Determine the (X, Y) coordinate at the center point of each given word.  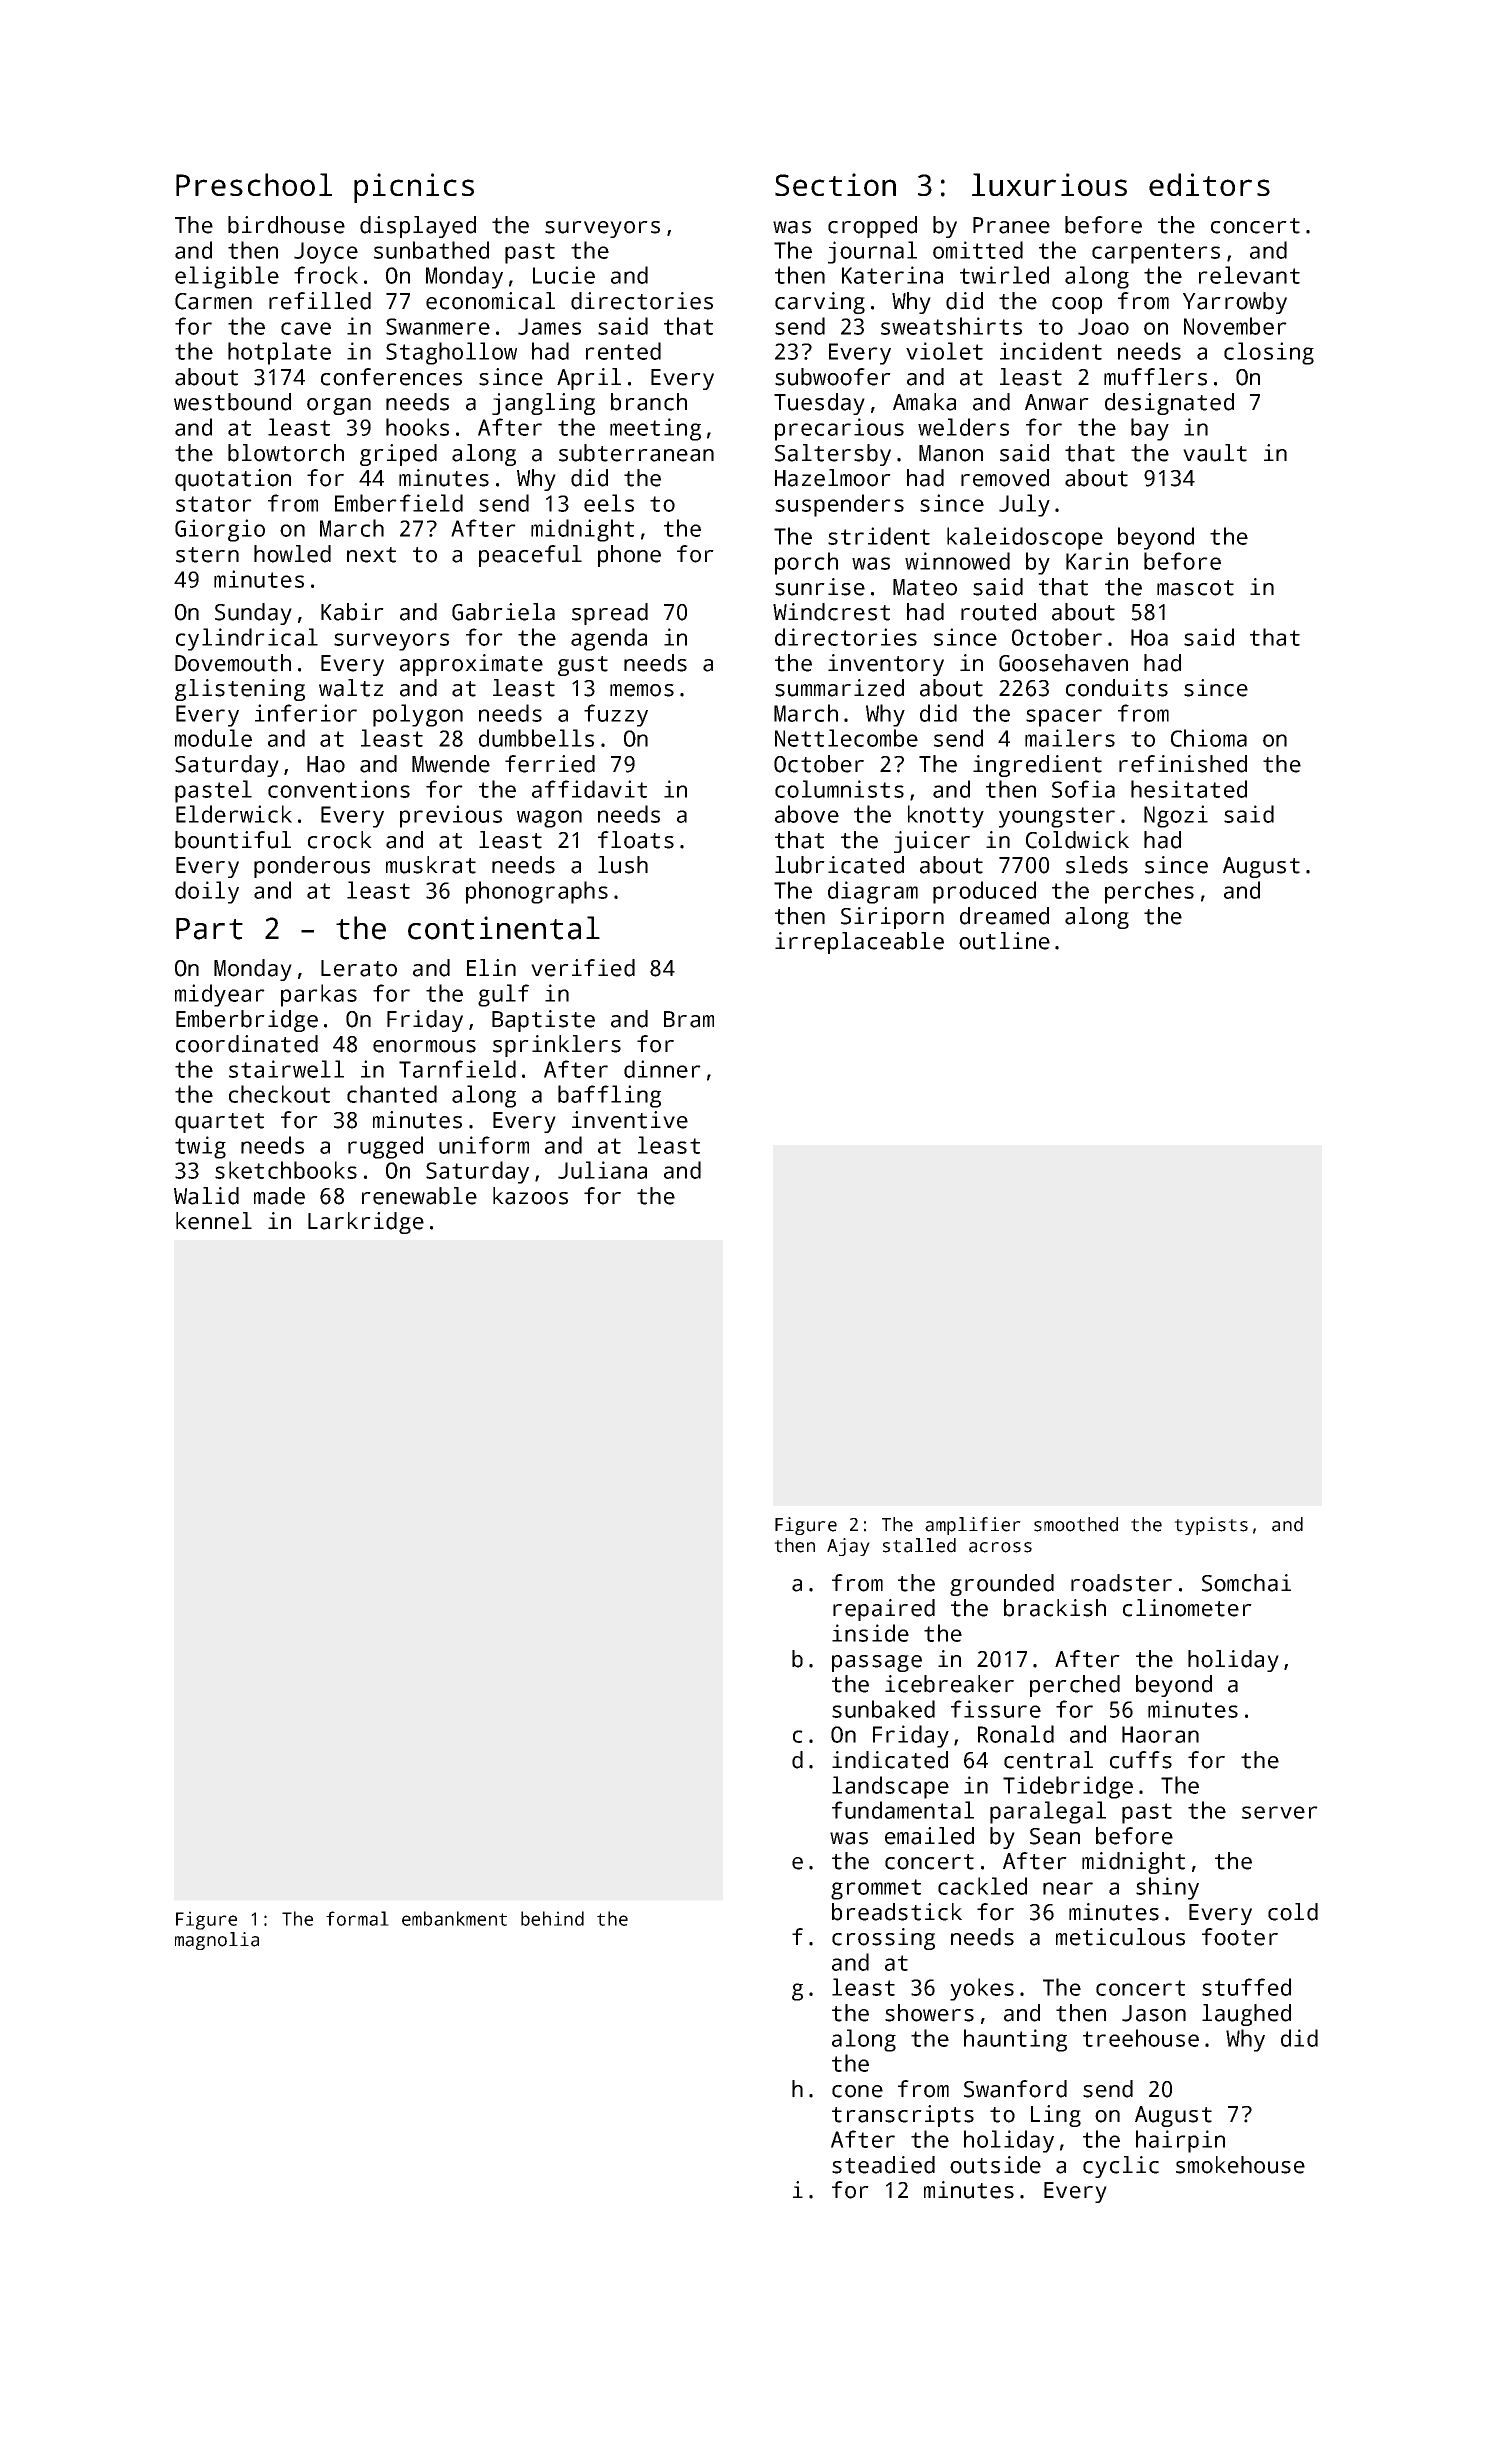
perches (1149, 892)
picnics (414, 188)
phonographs (537, 892)
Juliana (602, 1170)
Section (835, 184)
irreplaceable (859, 943)
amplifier (973, 1526)
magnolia (217, 1941)
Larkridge (366, 1223)
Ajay (848, 1547)
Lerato (359, 968)
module (213, 738)
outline (1004, 941)
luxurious (1049, 184)
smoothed (1076, 1524)
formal (357, 1918)
